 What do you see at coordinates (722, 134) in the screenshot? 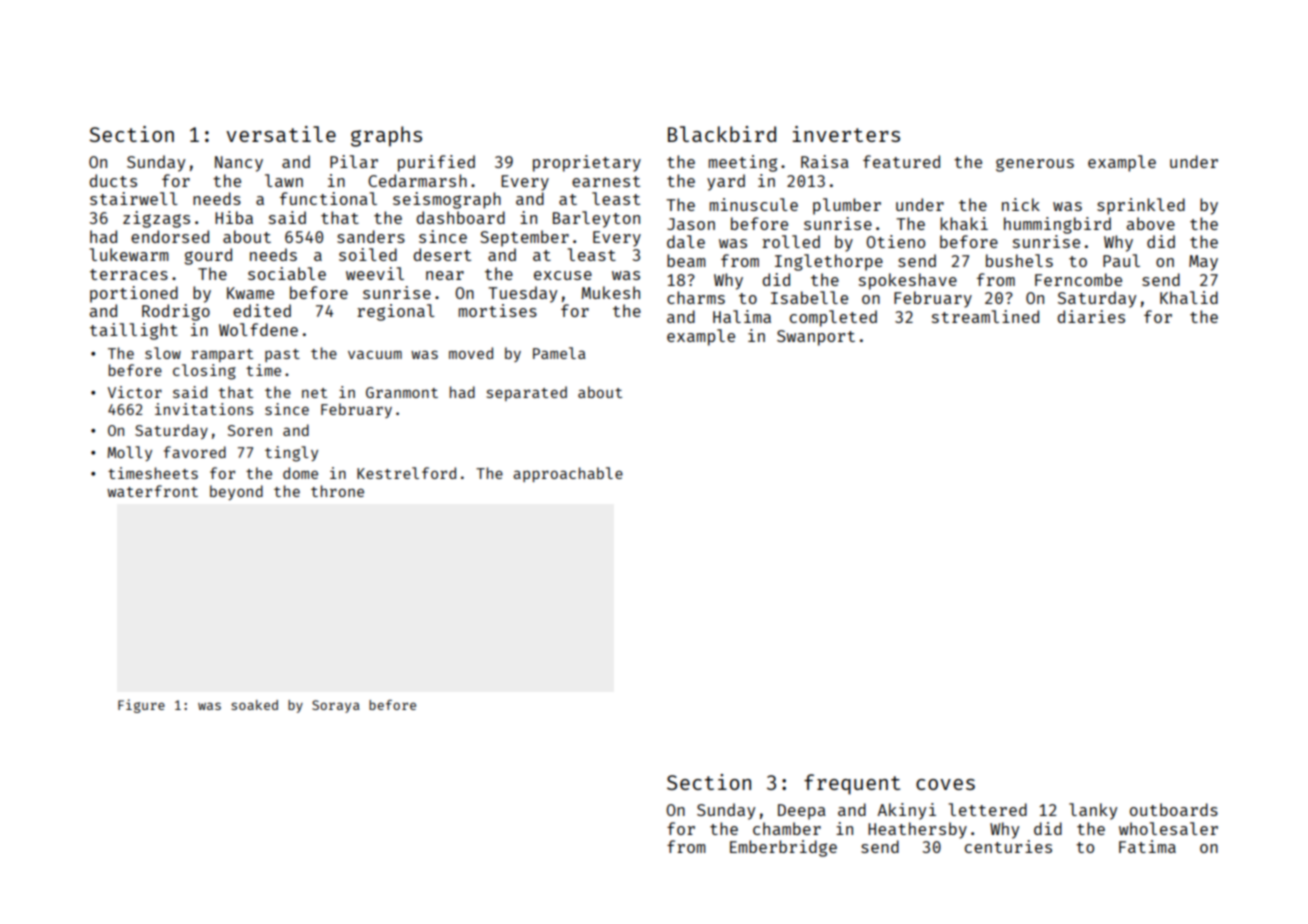
I see `Blackbird` at bounding box center [722, 134].
